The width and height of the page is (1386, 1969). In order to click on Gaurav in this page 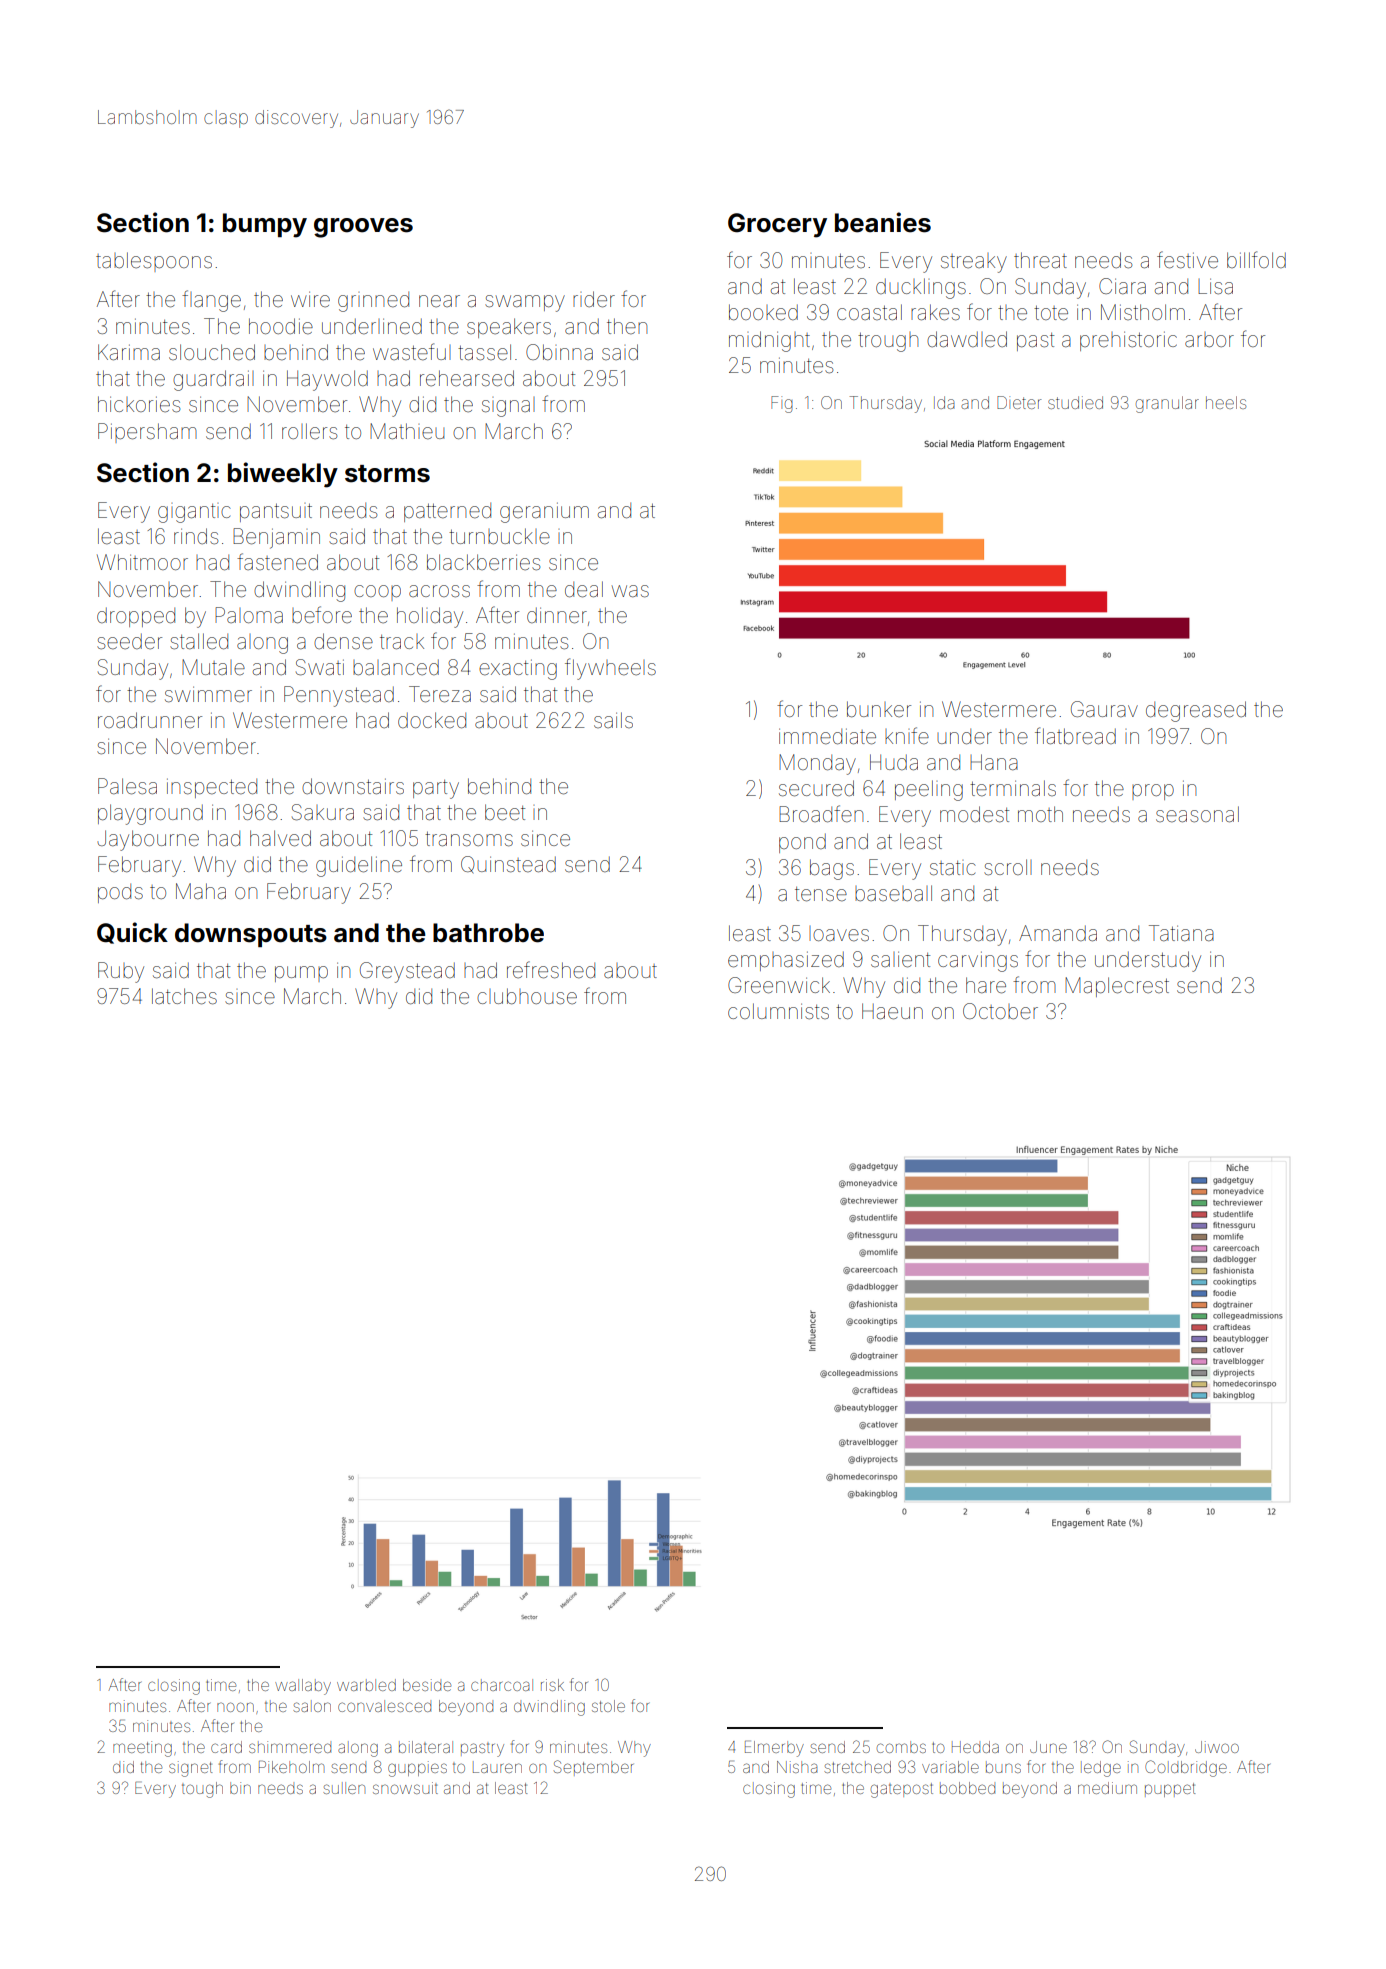, I will do `click(1104, 709)`.
